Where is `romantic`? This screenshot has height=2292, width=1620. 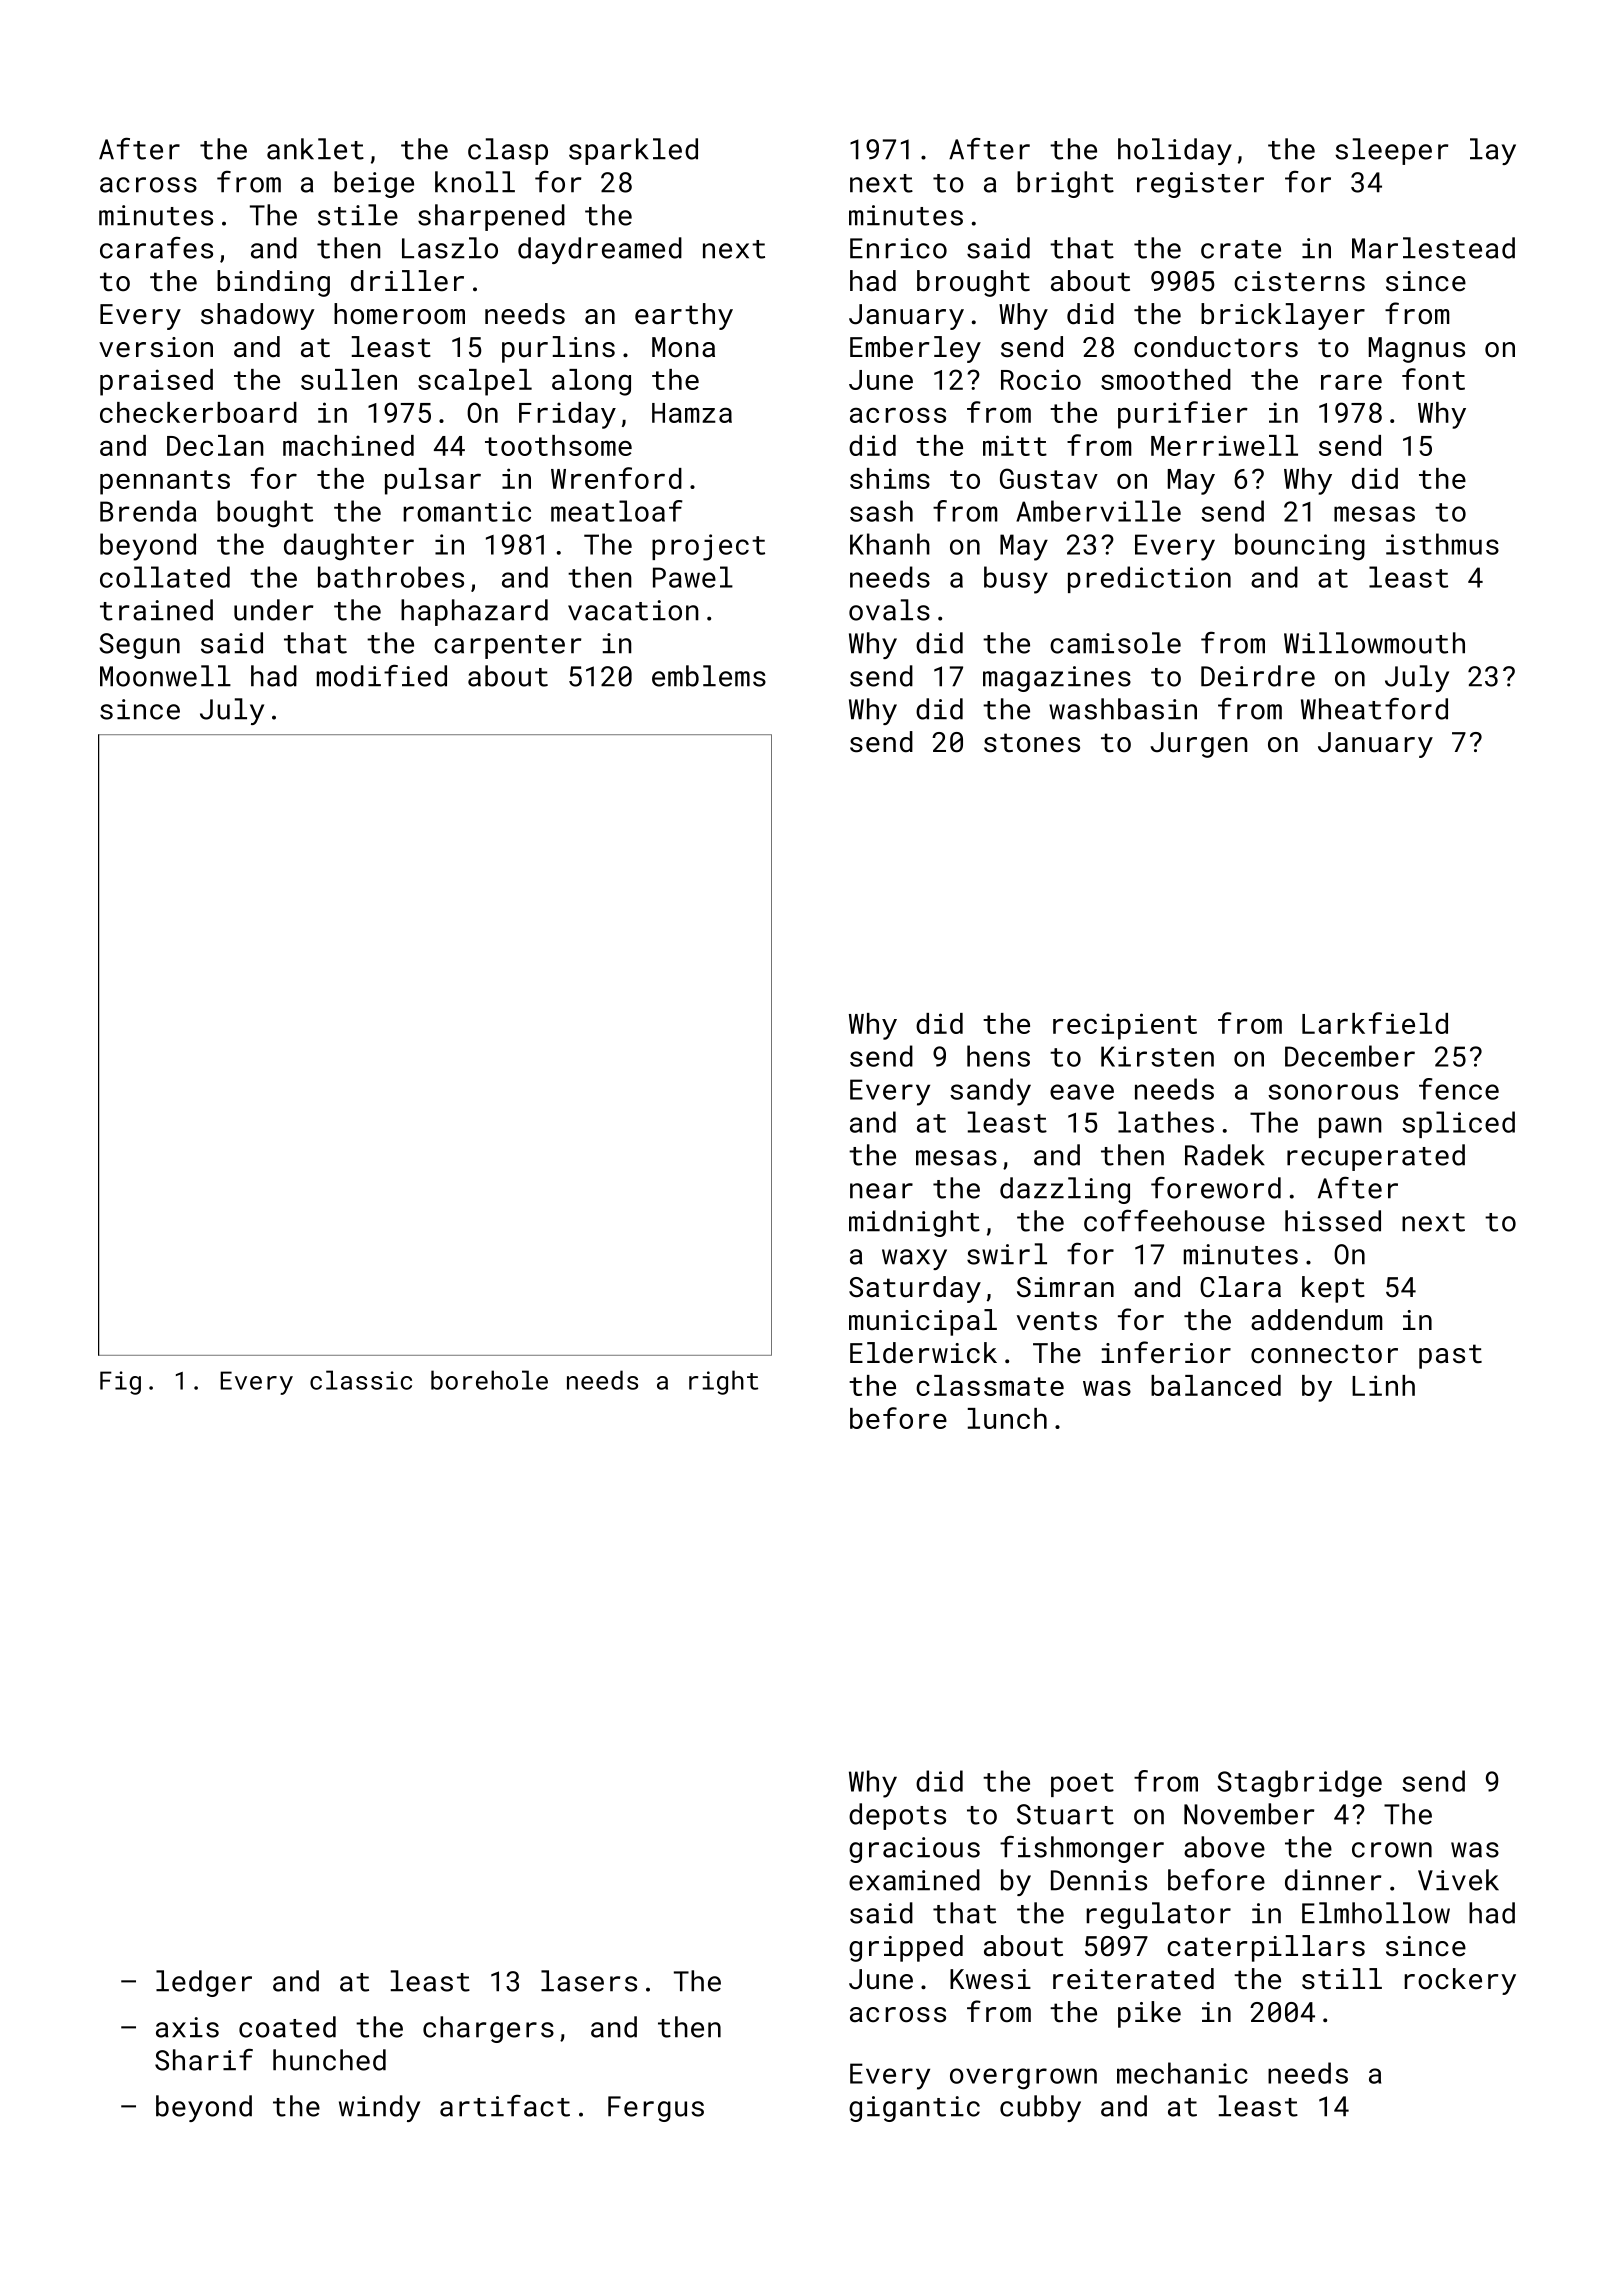
romantic is located at coordinates (467, 511).
